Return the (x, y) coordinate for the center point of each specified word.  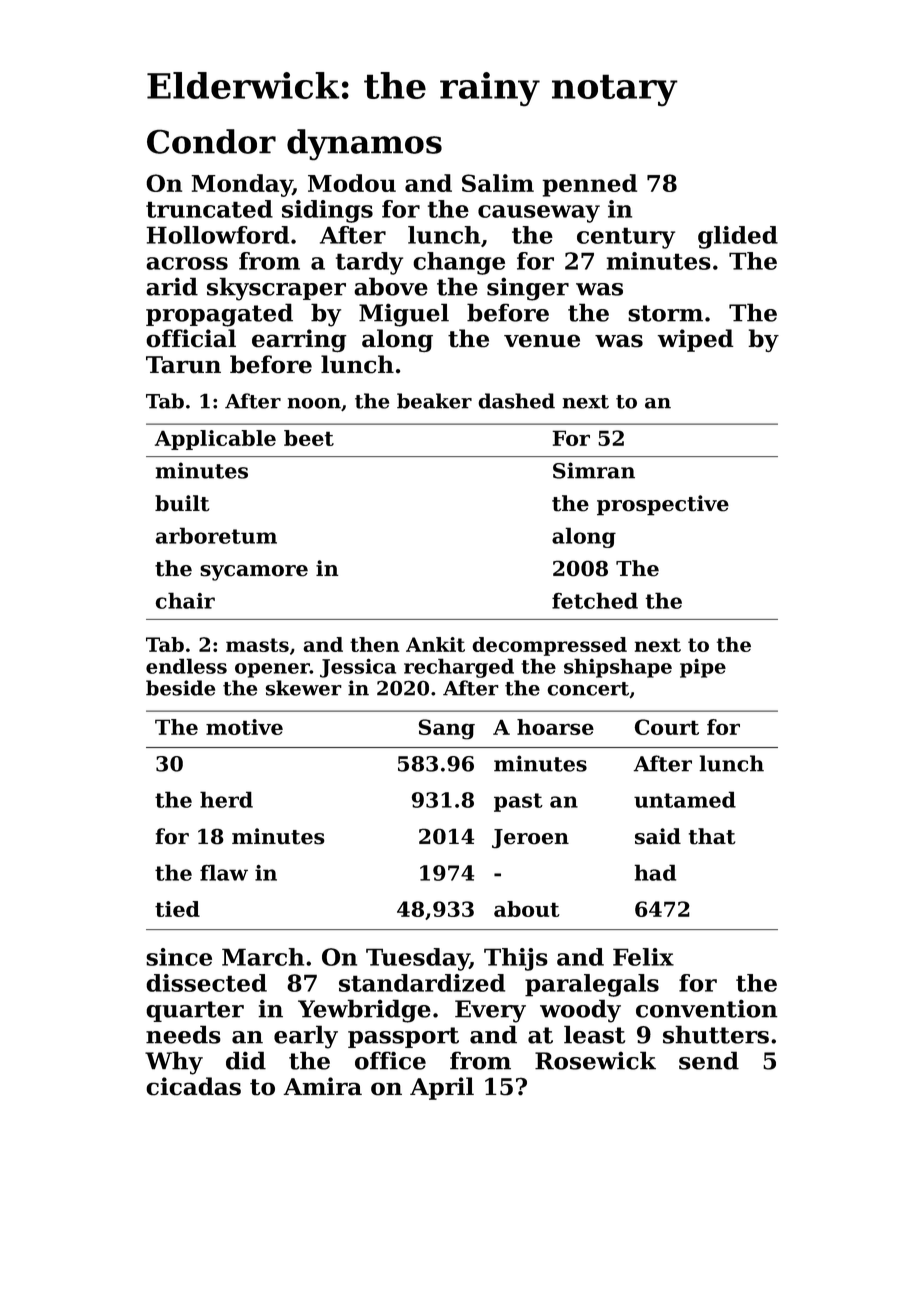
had (655, 872)
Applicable (215, 440)
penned (589, 185)
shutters (716, 1034)
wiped (695, 340)
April (442, 1088)
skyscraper (276, 289)
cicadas (193, 1086)
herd (226, 799)
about (527, 909)
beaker (434, 401)
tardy (369, 263)
